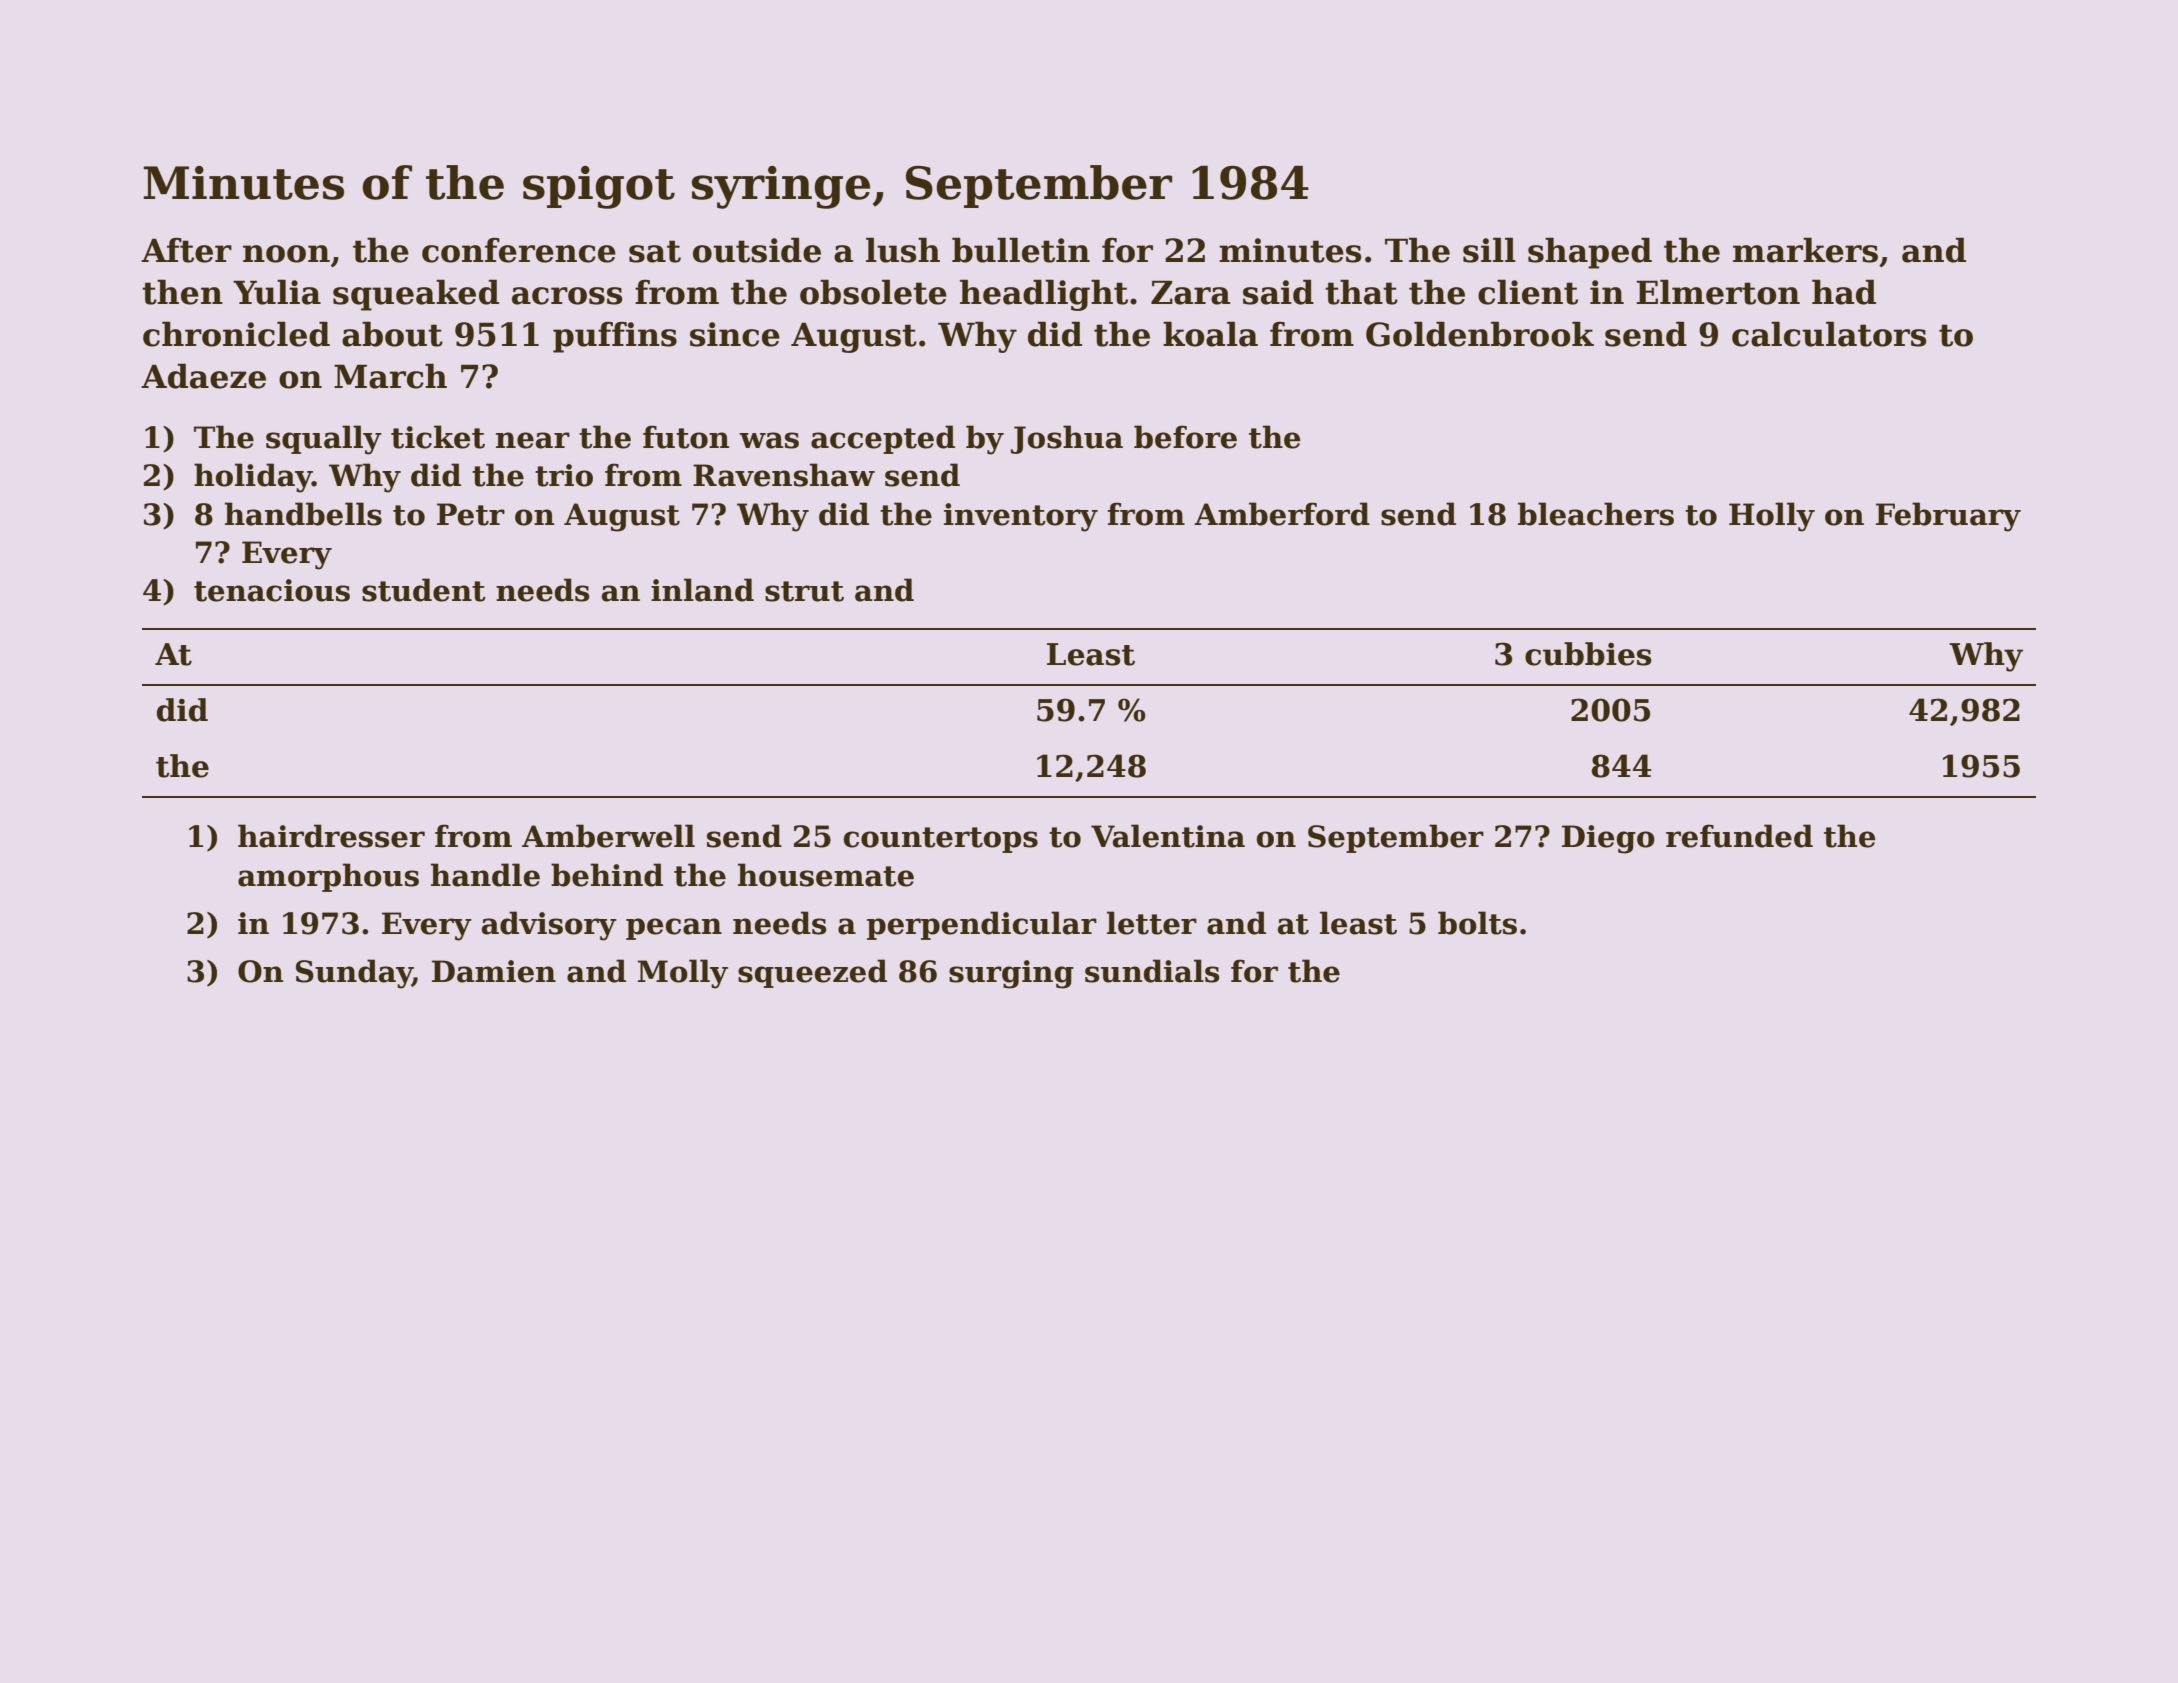 This screenshot has width=2178, height=1683. What do you see at coordinates (615, 337) in the screenshot?
I see `puffins` at bounding box center [615, 337].
